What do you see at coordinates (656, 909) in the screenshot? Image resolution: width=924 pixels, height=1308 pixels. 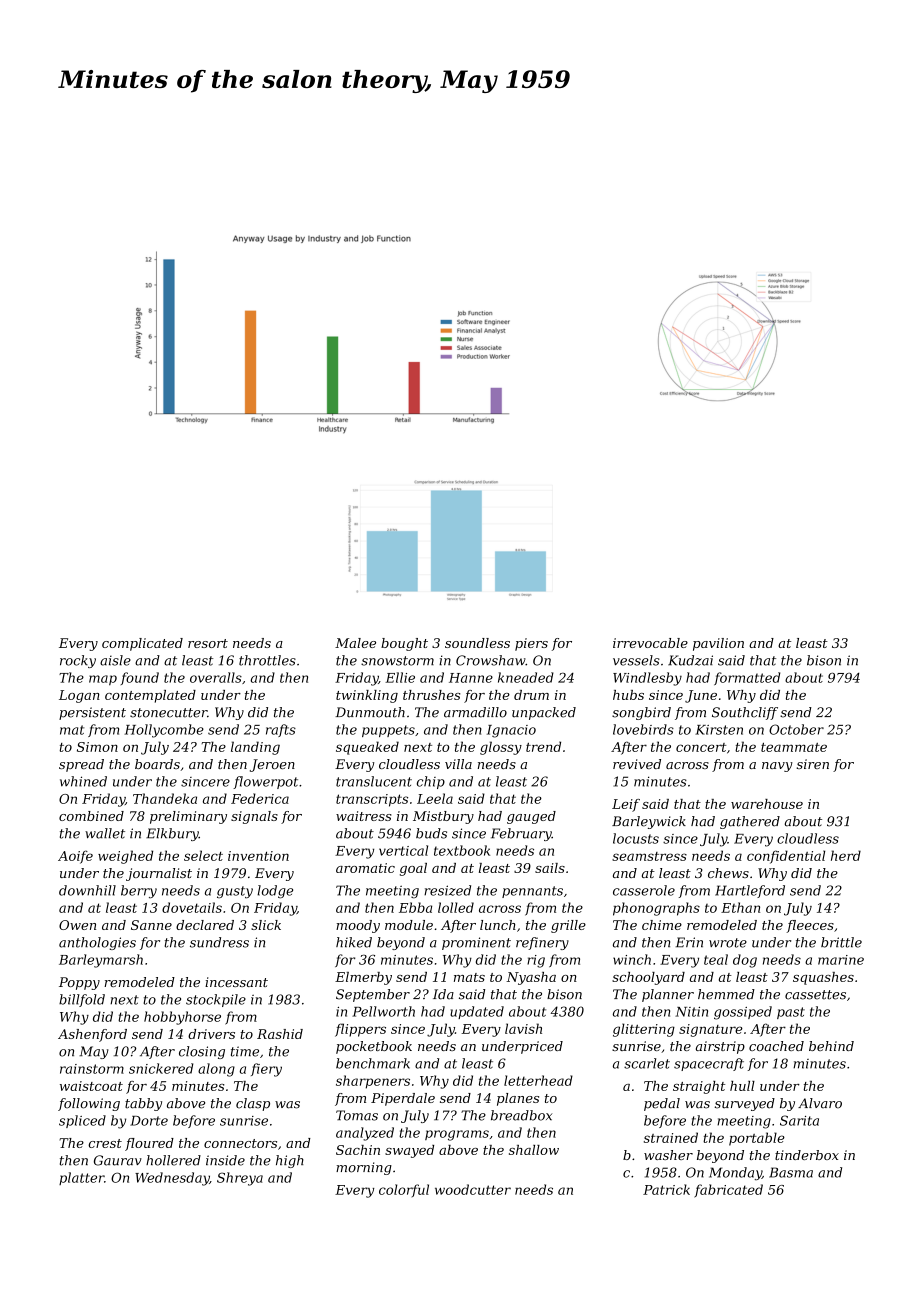 I see `phonographs` at bounding box center [656, 909].
